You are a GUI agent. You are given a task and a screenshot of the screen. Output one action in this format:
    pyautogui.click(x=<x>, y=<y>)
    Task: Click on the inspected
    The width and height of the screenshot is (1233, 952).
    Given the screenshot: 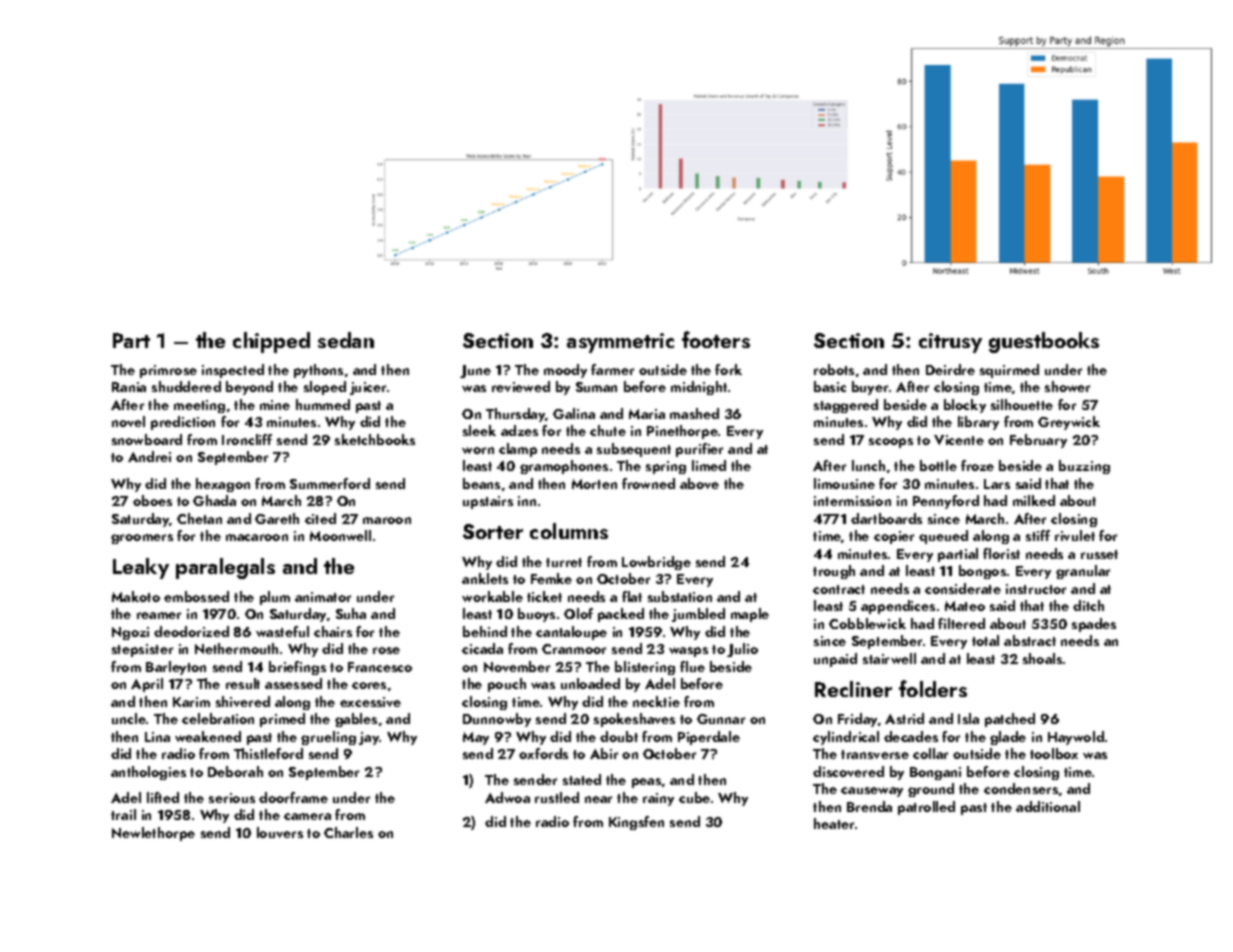 What is the action you would take?
    pyautogui.click(x=233, y=371)
